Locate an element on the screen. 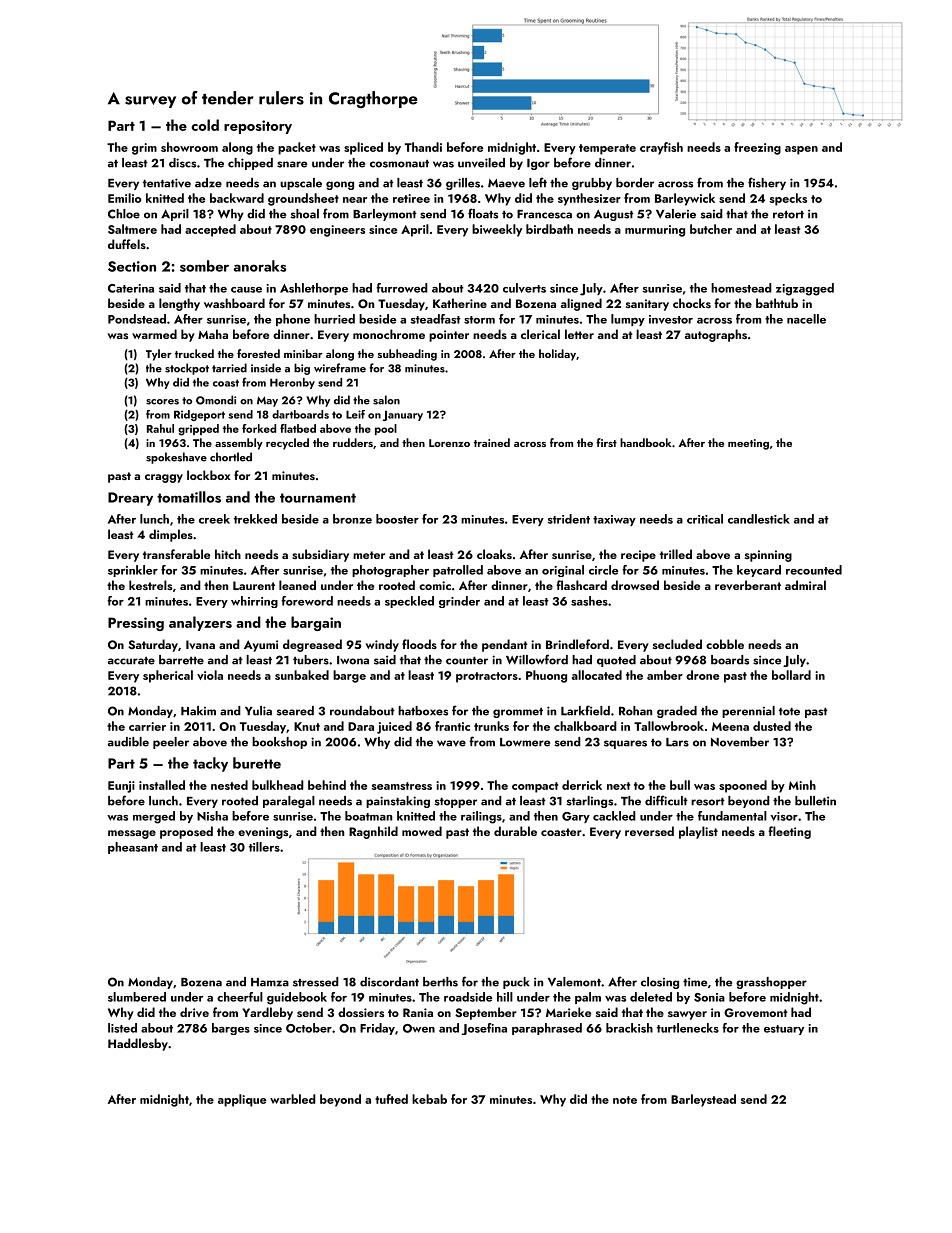 This screenshot has width=952, height=1233. Thandi is located at coordinates (423, 147).
